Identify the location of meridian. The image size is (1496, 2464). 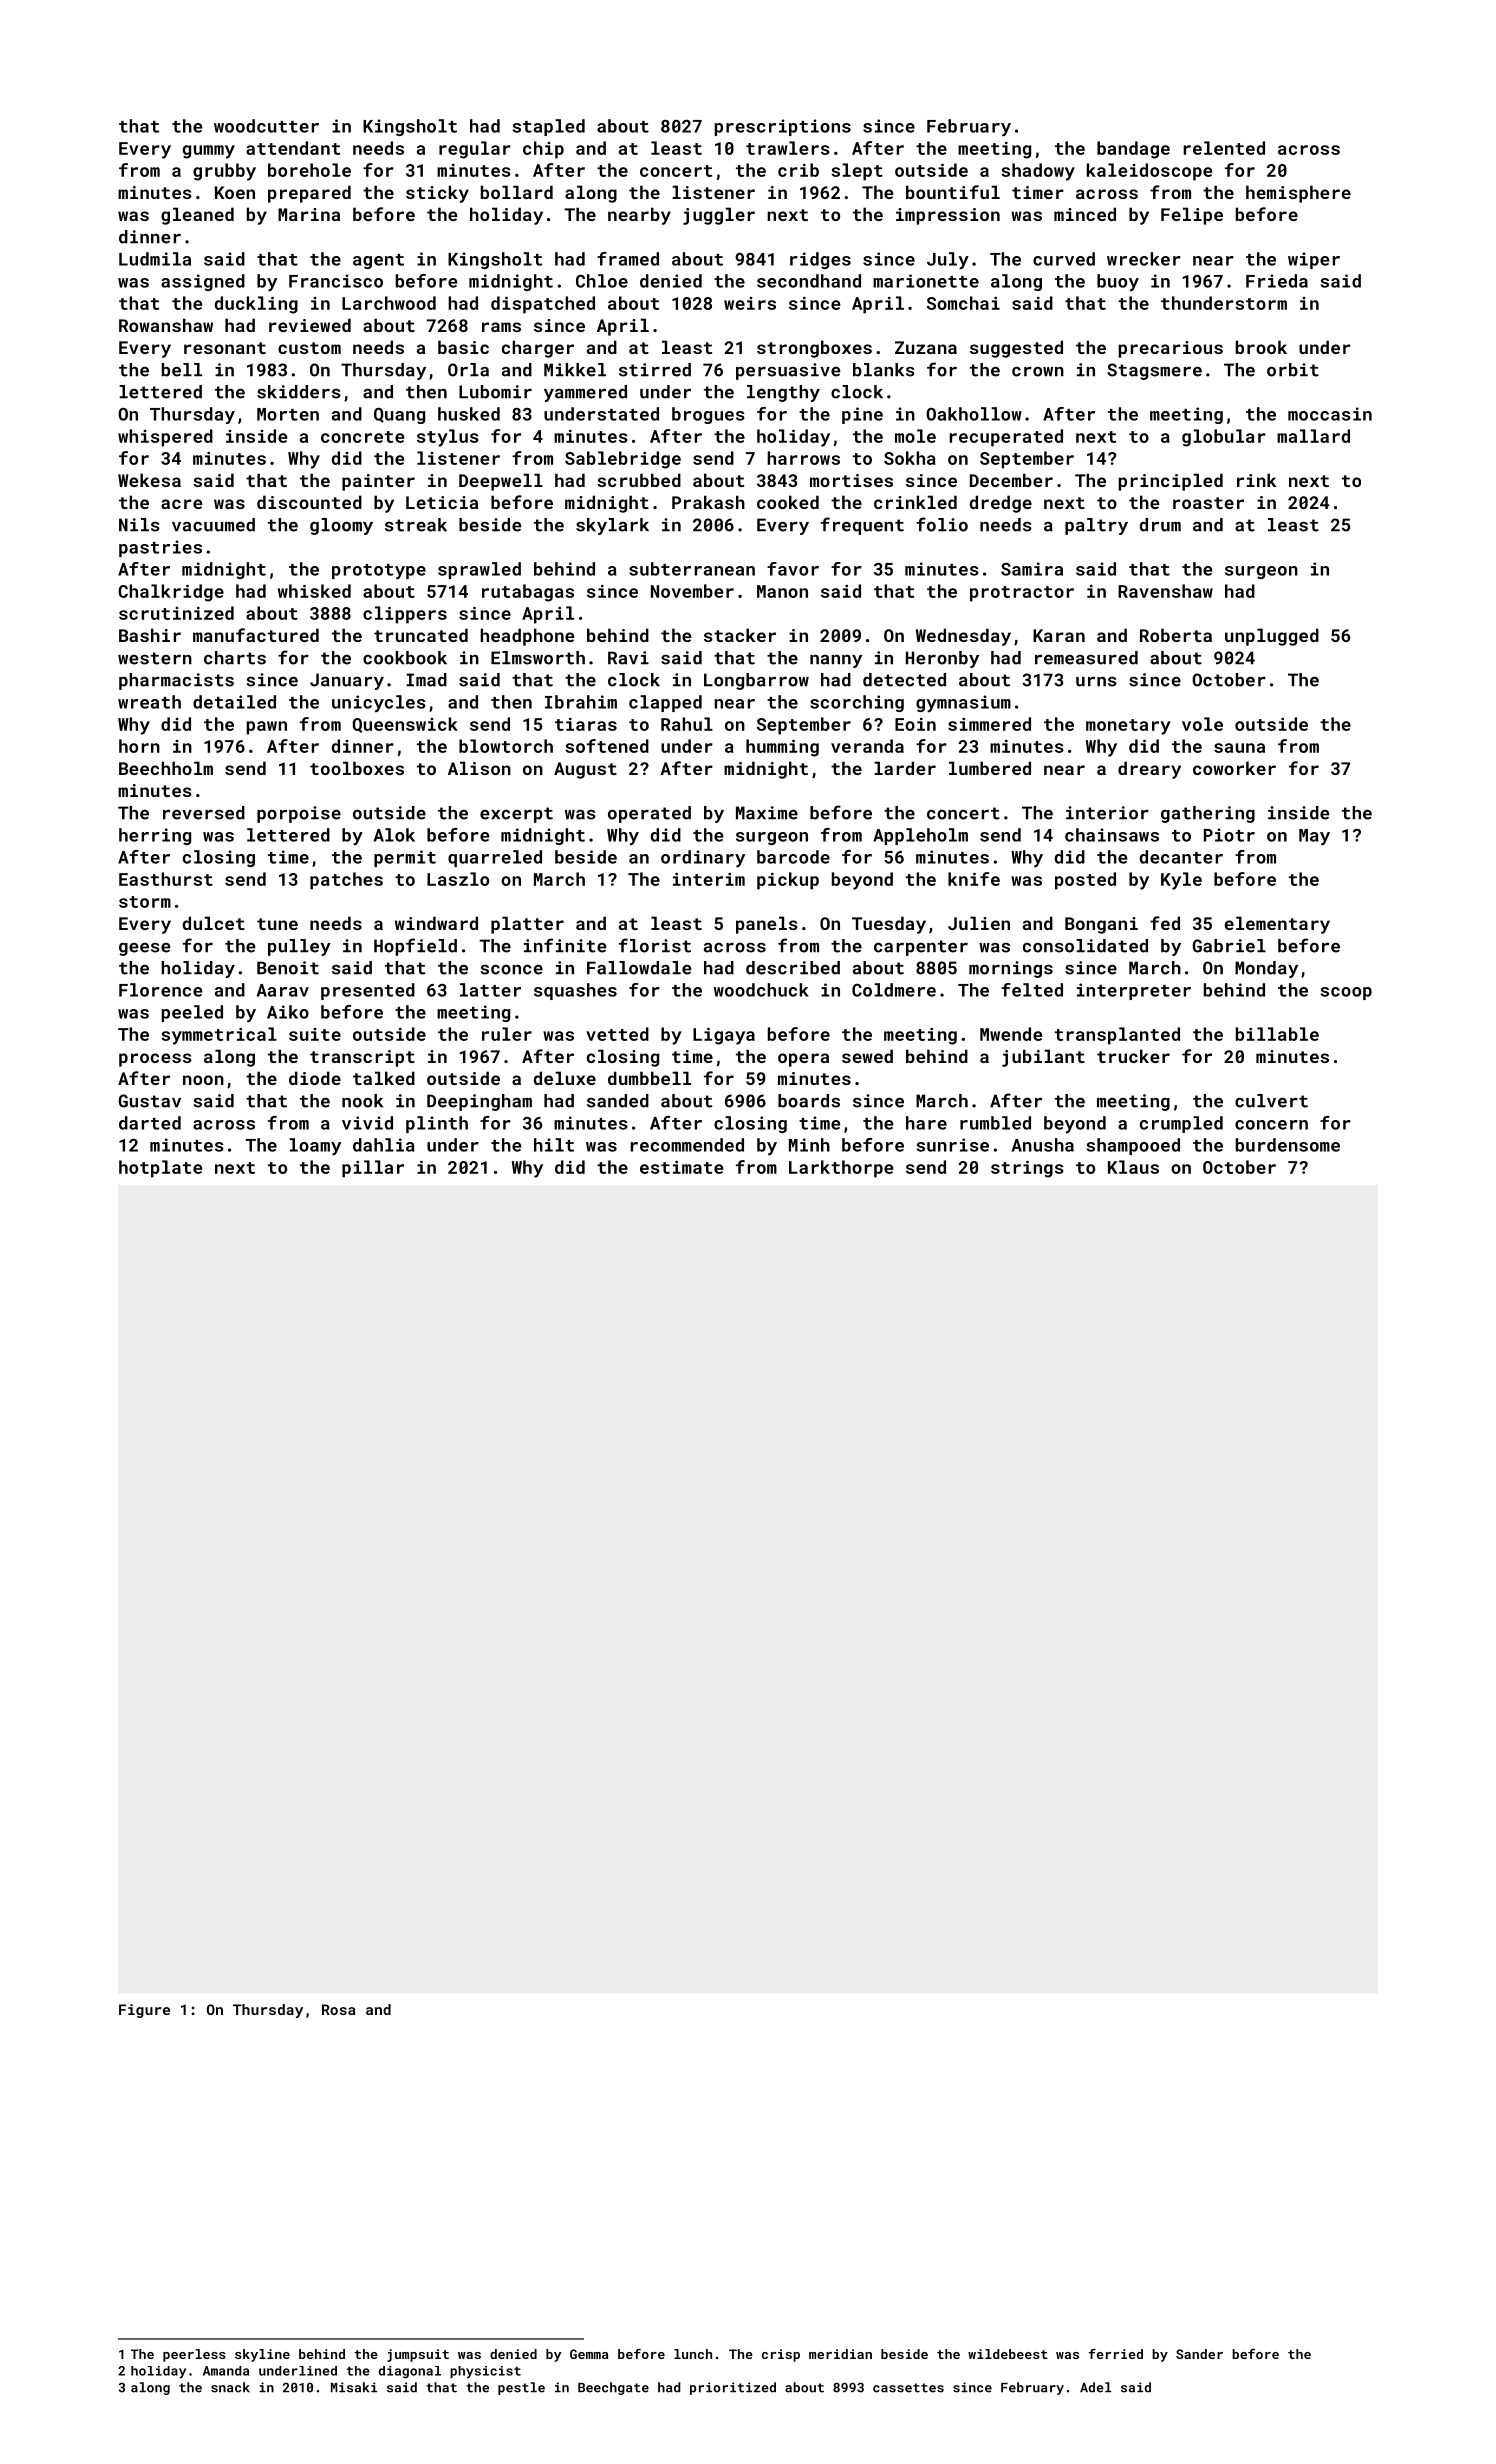
(840, 2354).
